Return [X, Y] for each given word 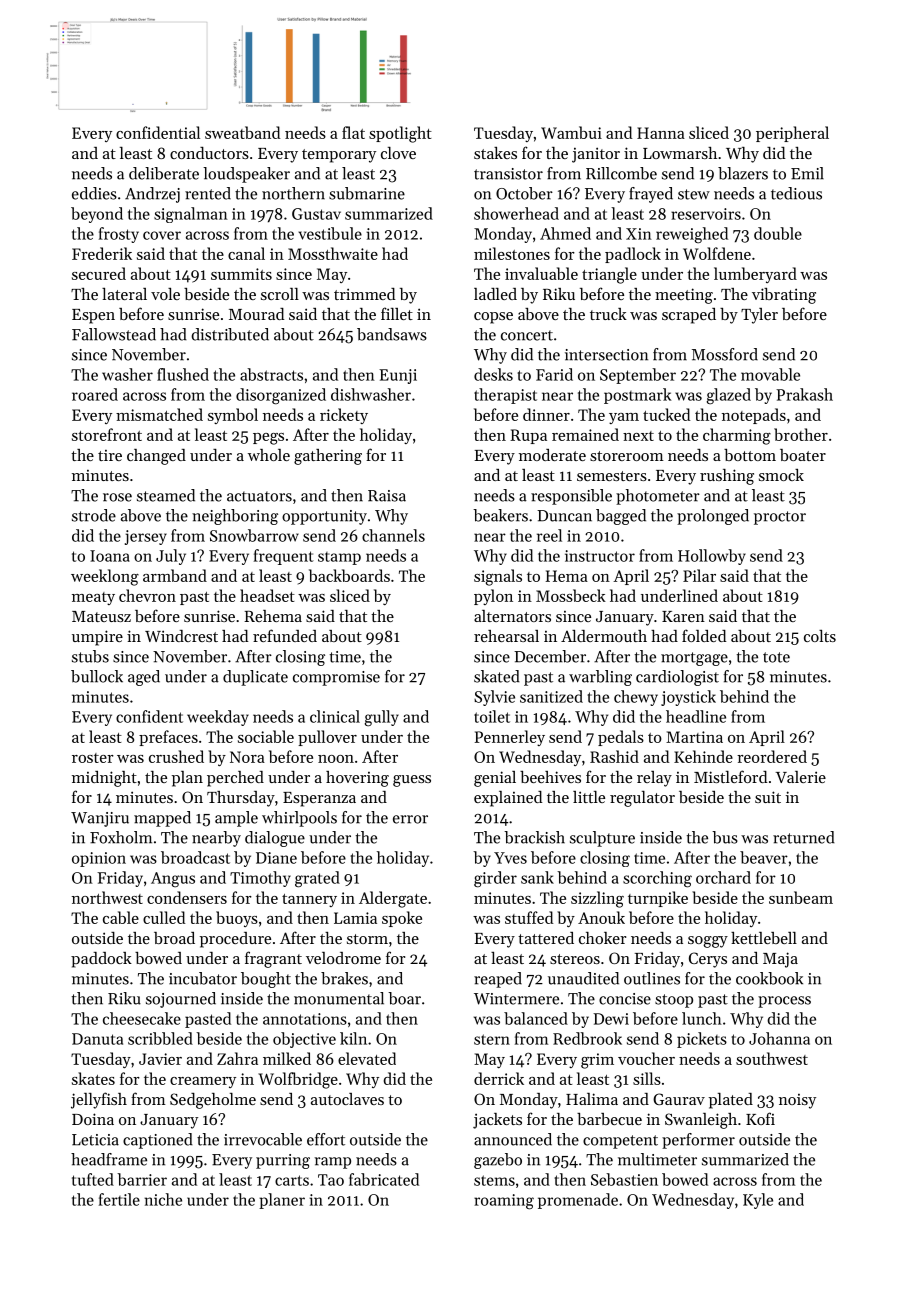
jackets [497, 1121]
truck [608, 314]
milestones [512, 253]
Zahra [237, 1058]
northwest [107, 897]
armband [175, 575]
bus [725, 837]
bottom [750, 455]
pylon [493, 597]
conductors [209, 153]
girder [495, 879]
